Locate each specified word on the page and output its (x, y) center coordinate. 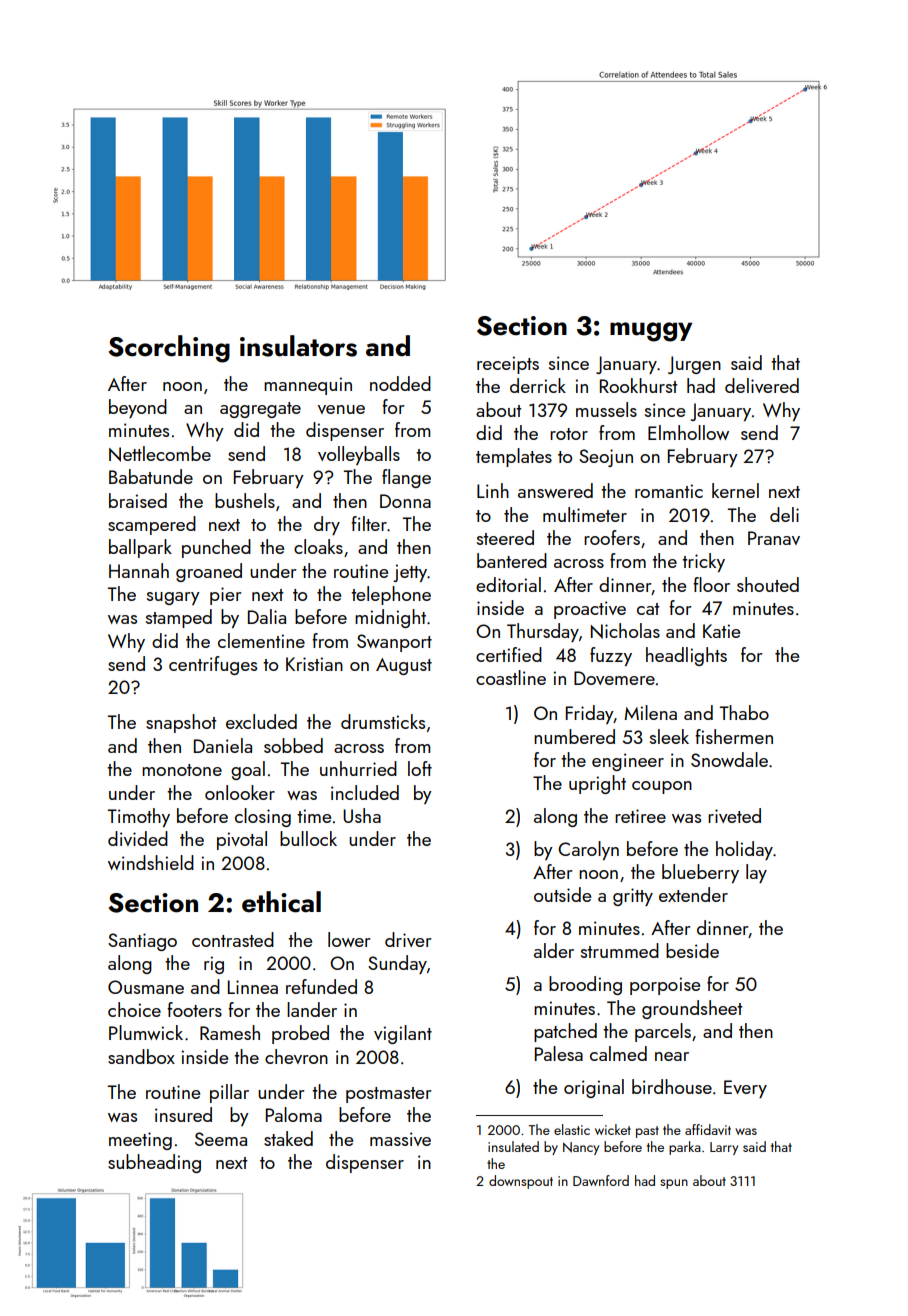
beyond (138, 408)
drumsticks (383, 721)
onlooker (240, 792)
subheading (154, 1163)
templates (514, 457)
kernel (735, 490)
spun (674, 1184)
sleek (669, 736)
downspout (521, 1182)
